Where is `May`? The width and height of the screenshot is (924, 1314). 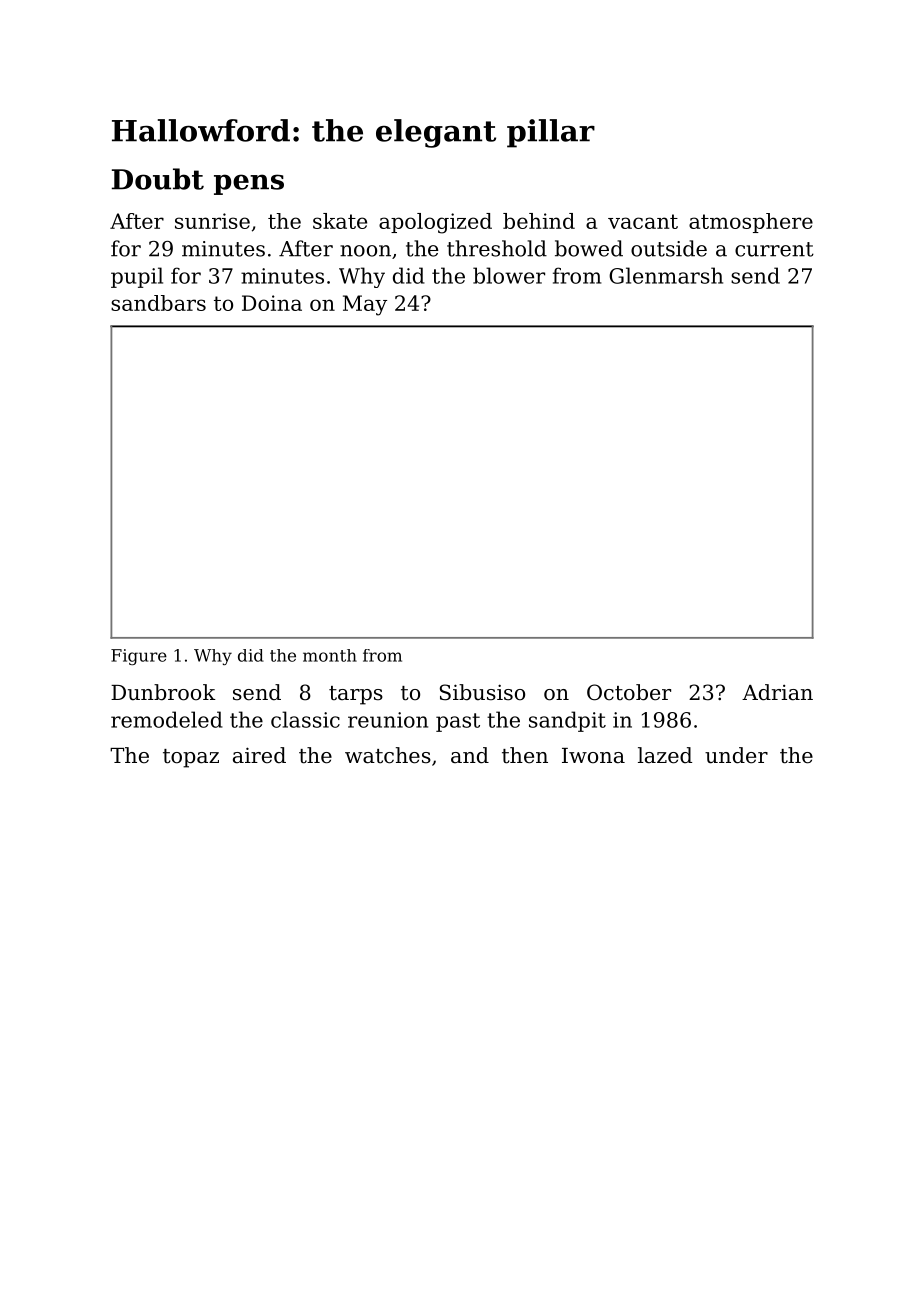
May is located at coordinates (365, 305).
